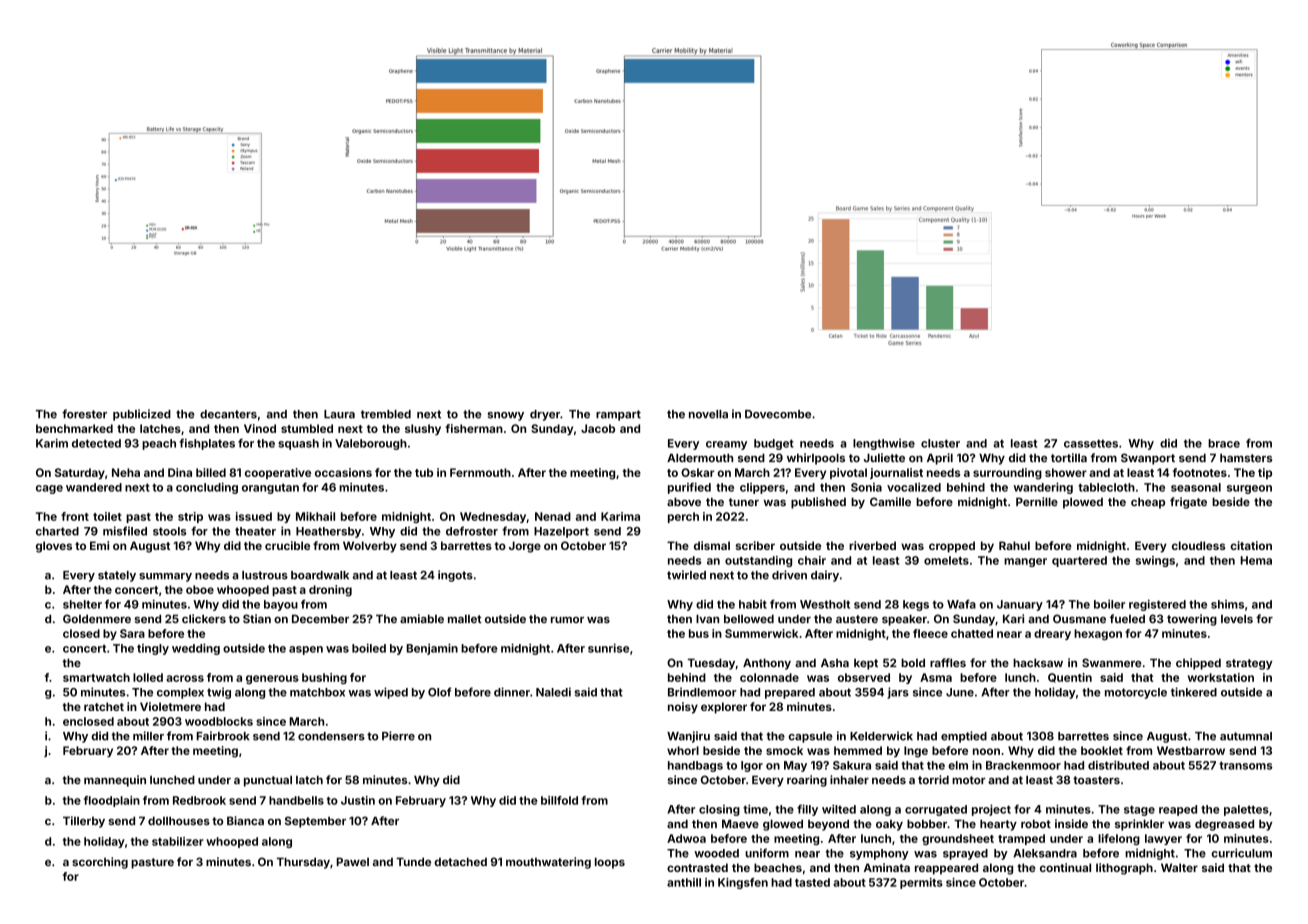 This image has width=1308, height=924. I want to click on billfold, so click(559, 800).
